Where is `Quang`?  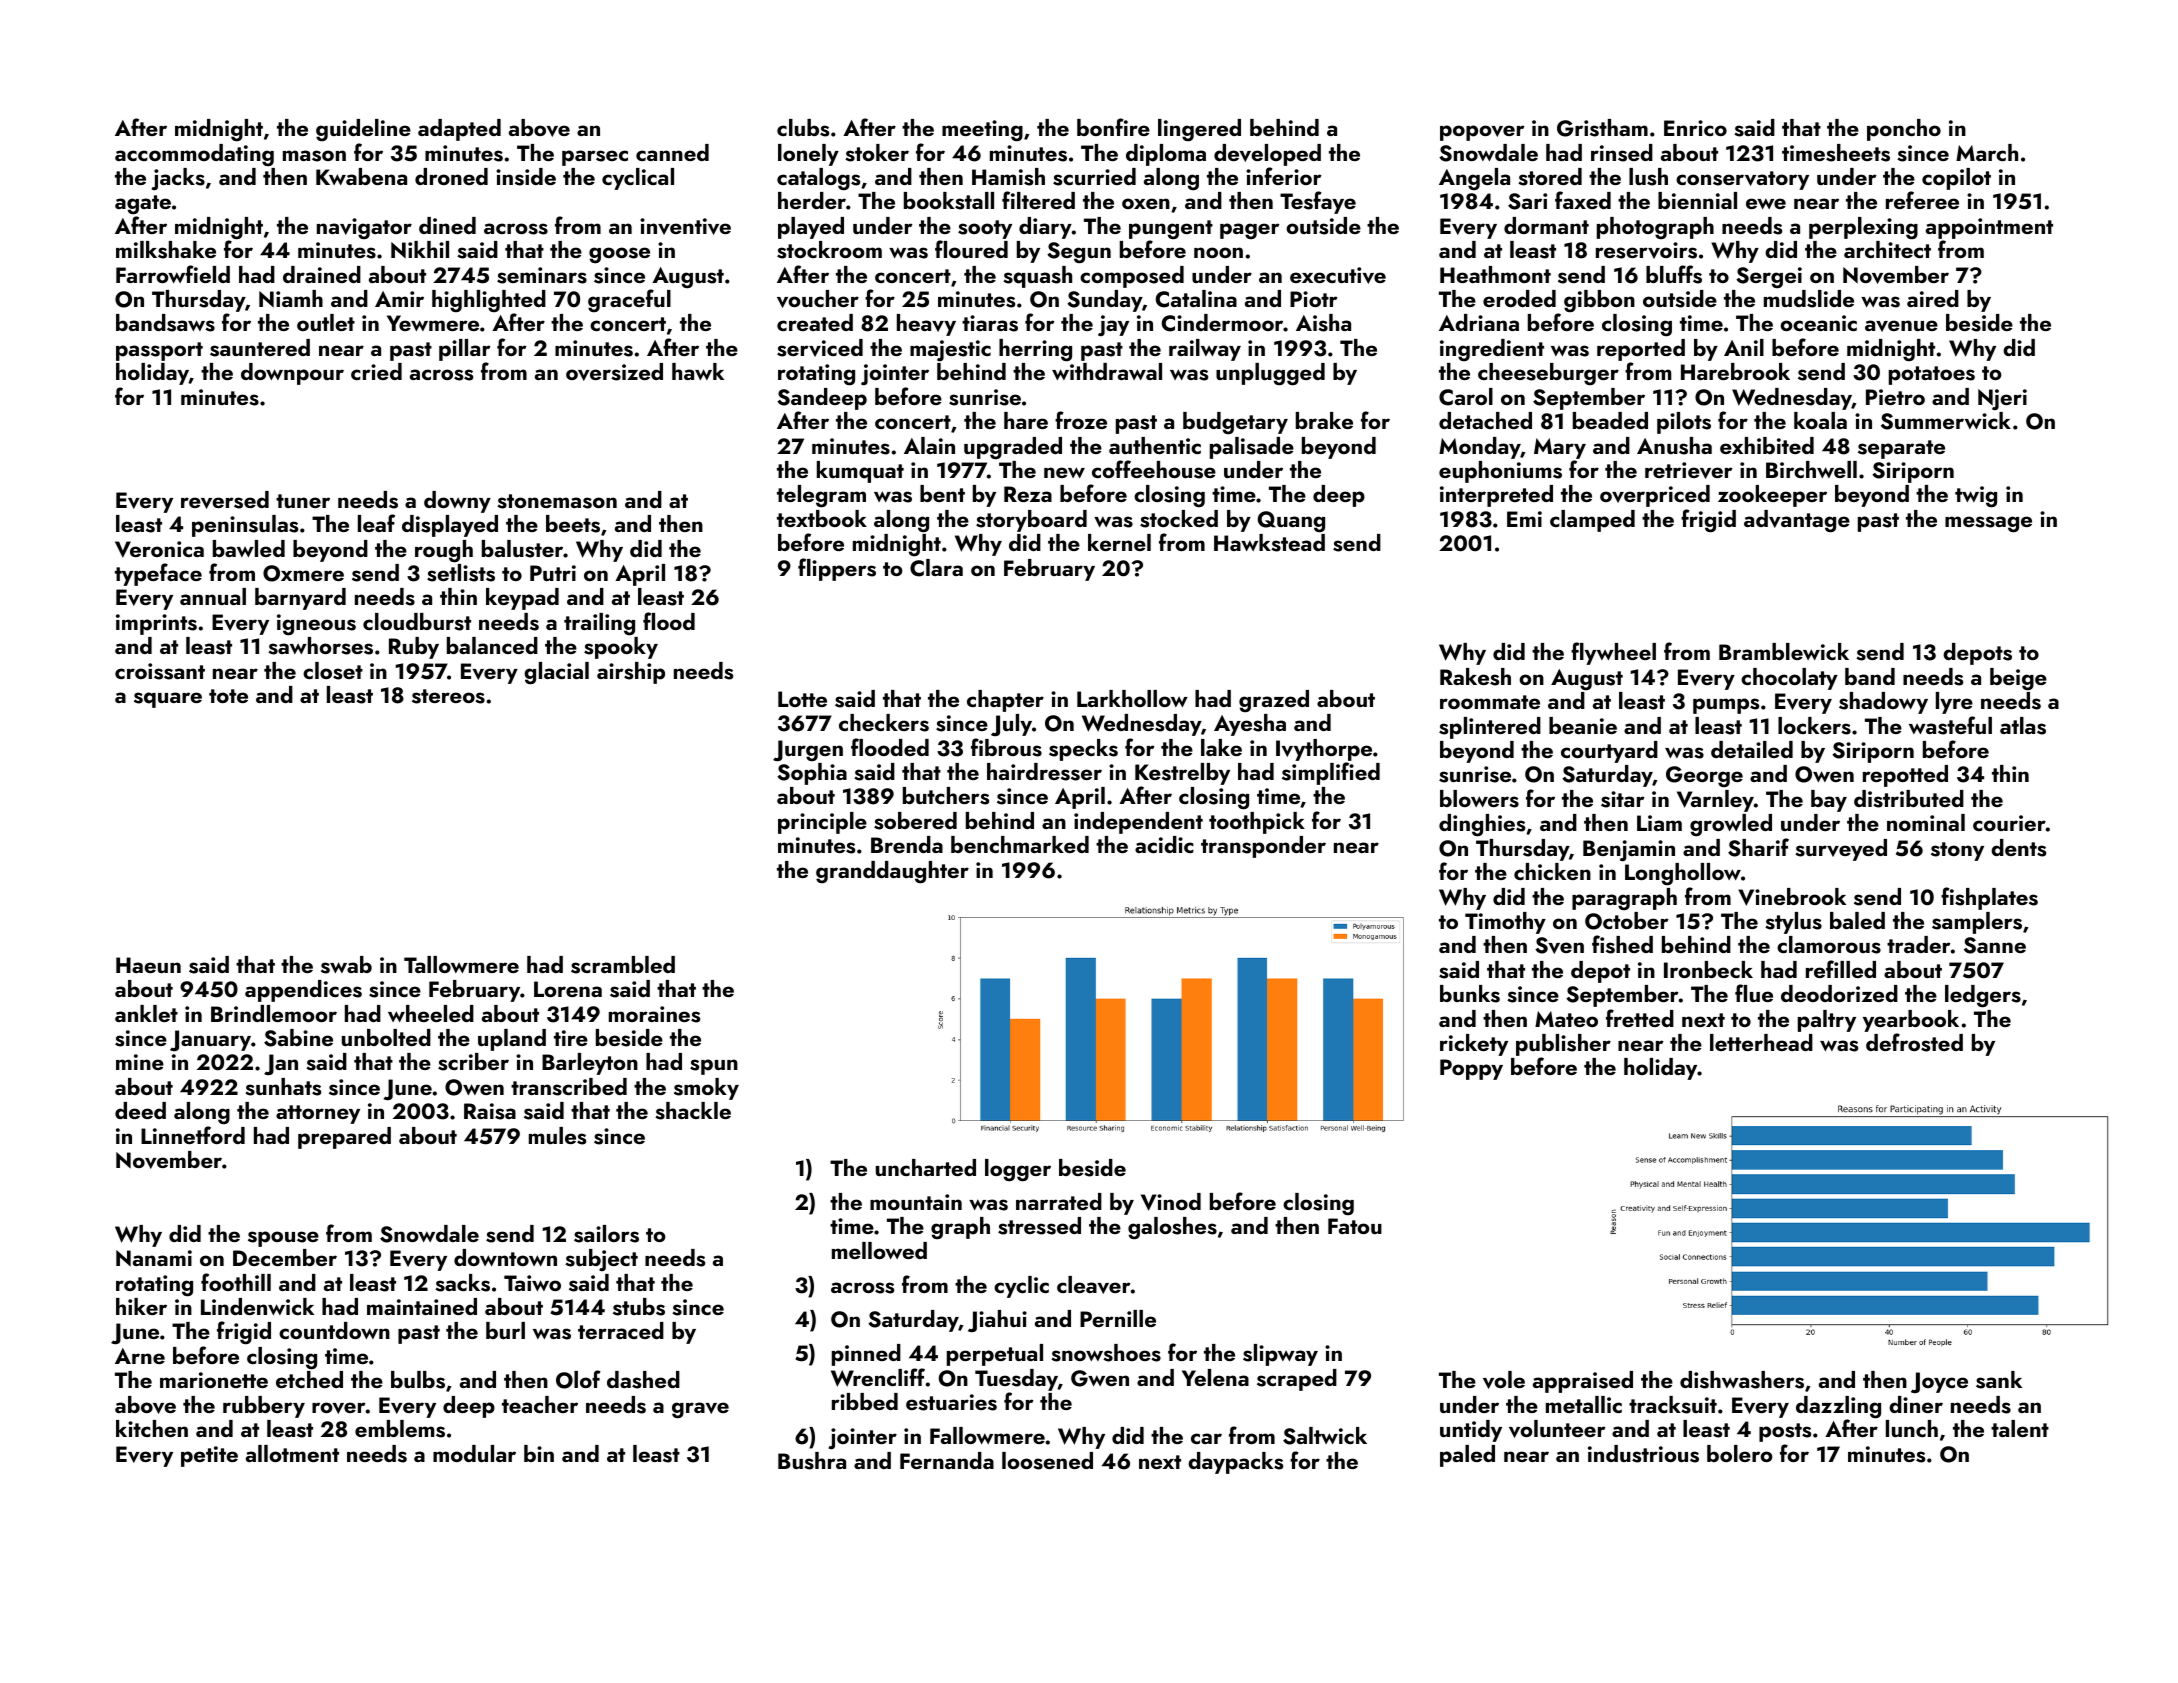
Quang is located at coordinates (1291, 522).
